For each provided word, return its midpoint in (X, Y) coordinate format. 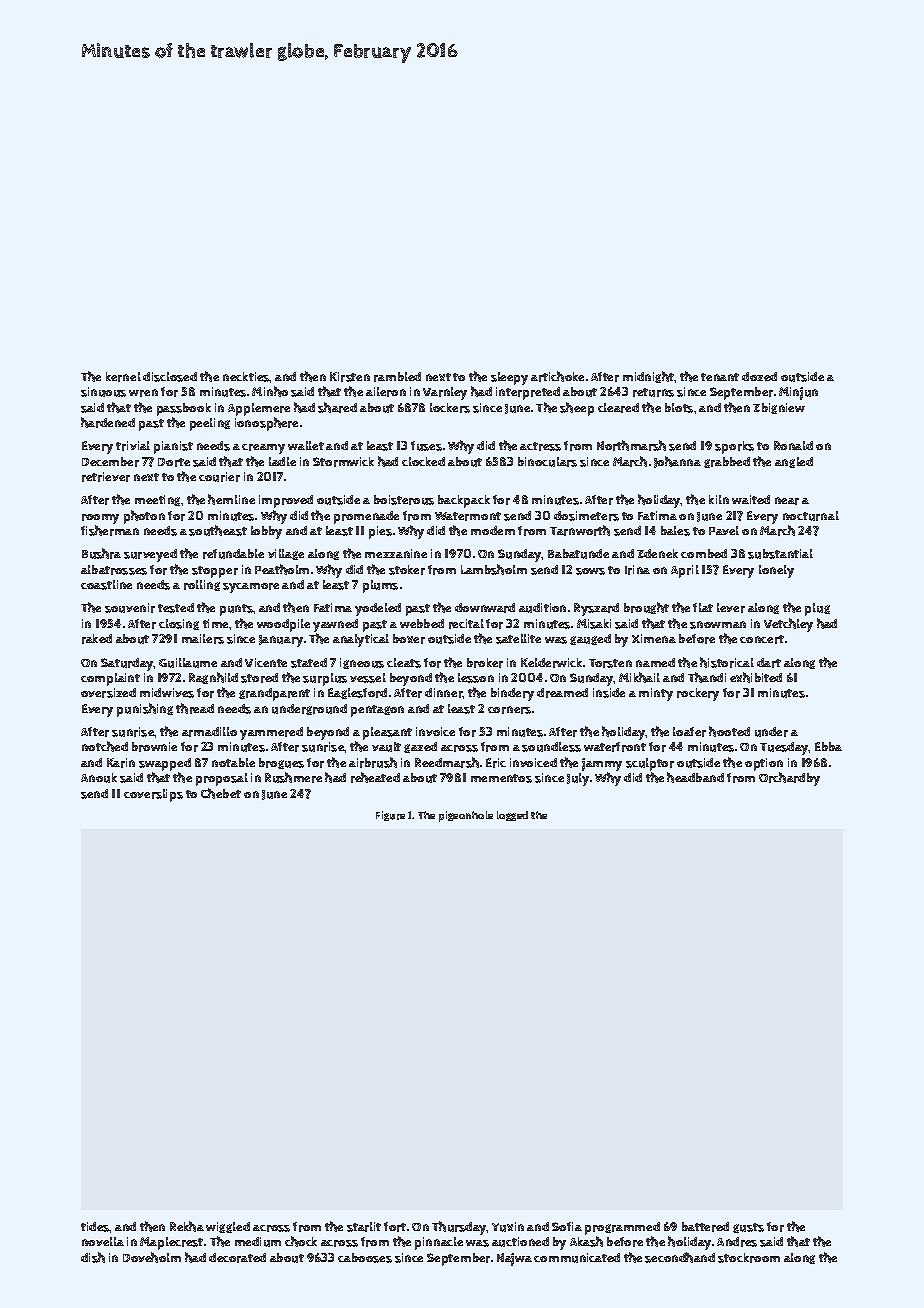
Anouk (99, 778)
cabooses (365, 1258)
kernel (123, 377)
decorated (237, 1258)
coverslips (153, 795)
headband (695, 777)
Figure (390, 816)
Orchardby (789, 779)
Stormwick (343, 462)
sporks (734, 447)
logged (512, 816)
